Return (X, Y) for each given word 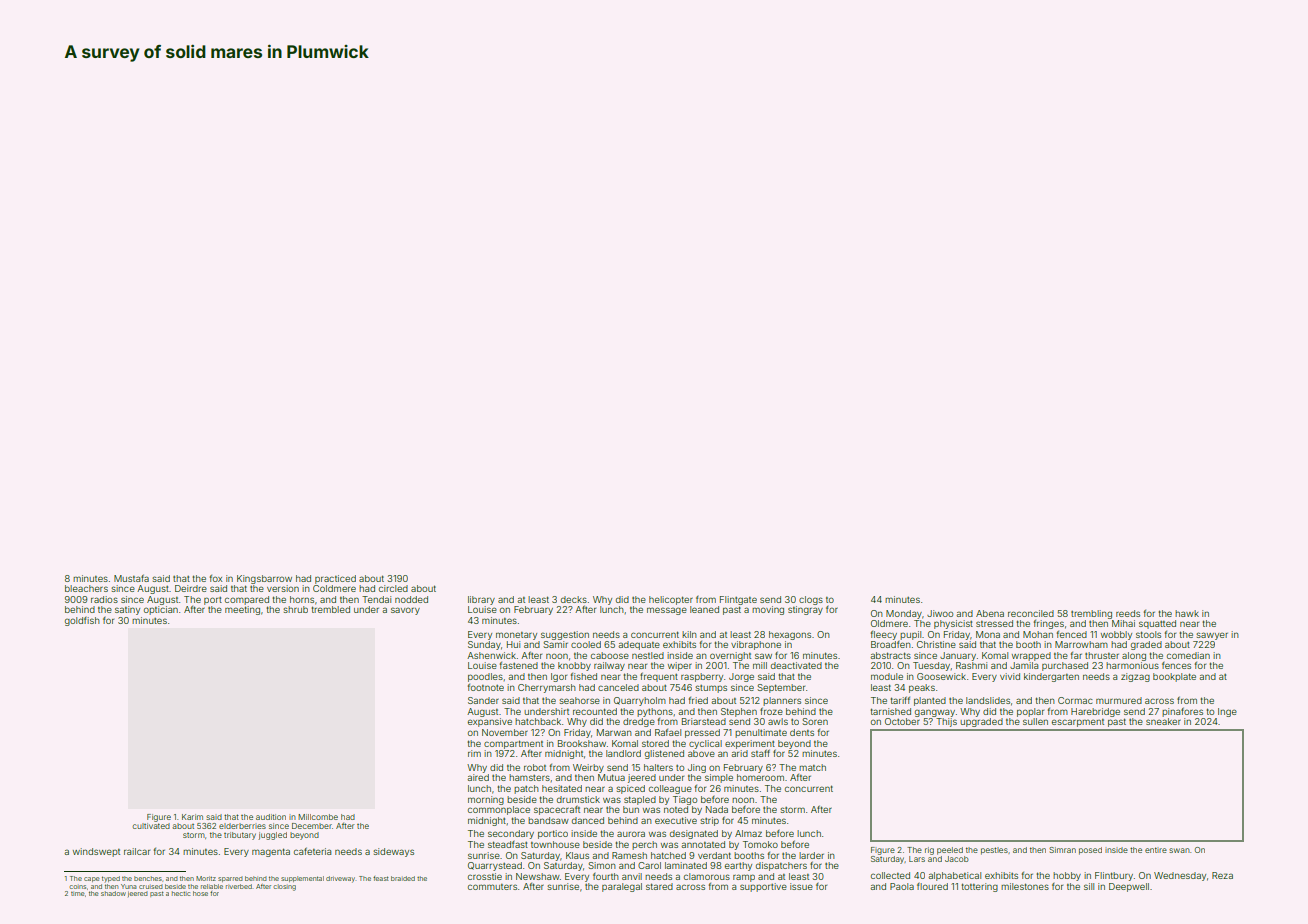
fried (698, 700)
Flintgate (738, 600)
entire (1156, 850)
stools (1148, 634)
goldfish (82, 621)
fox (216, 578)
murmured (1119, 700)
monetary (516, 636)
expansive (490, 722)
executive (676, 820)
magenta (271, 852)
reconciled (1031, 613)
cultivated (151, 826)
